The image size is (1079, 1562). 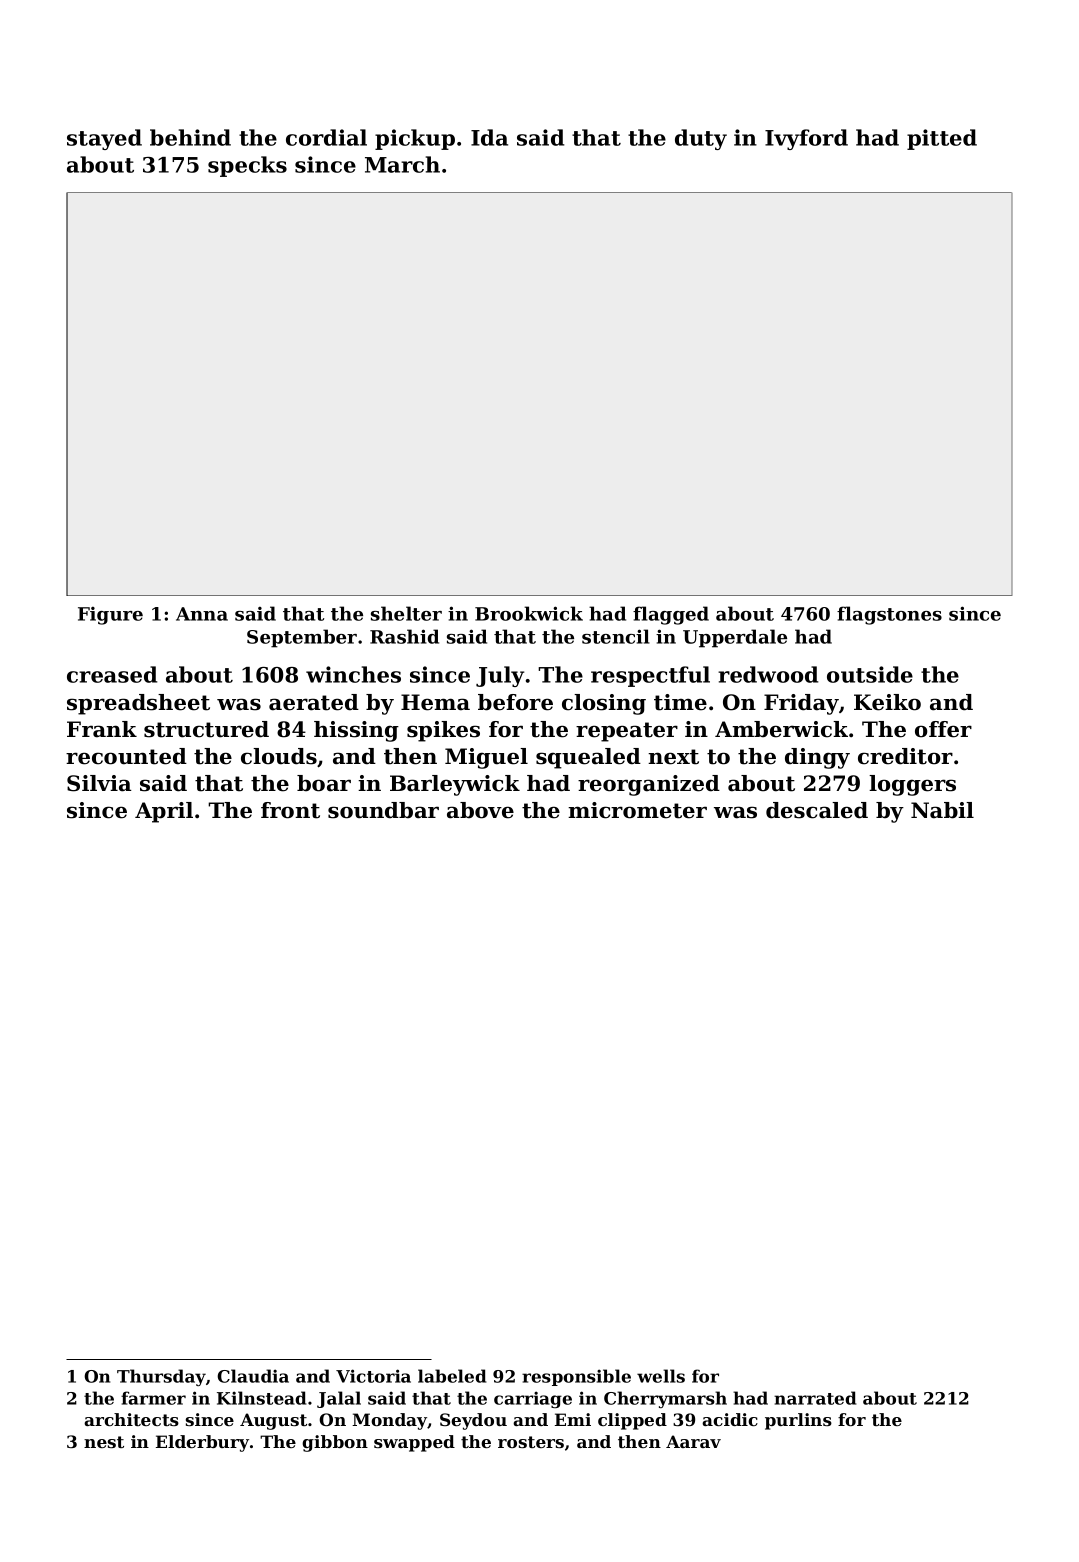 What do you see at coordinates (335, 1443) in the screenshot?
I see `gibbon` at bounding box center [335, 1443].
